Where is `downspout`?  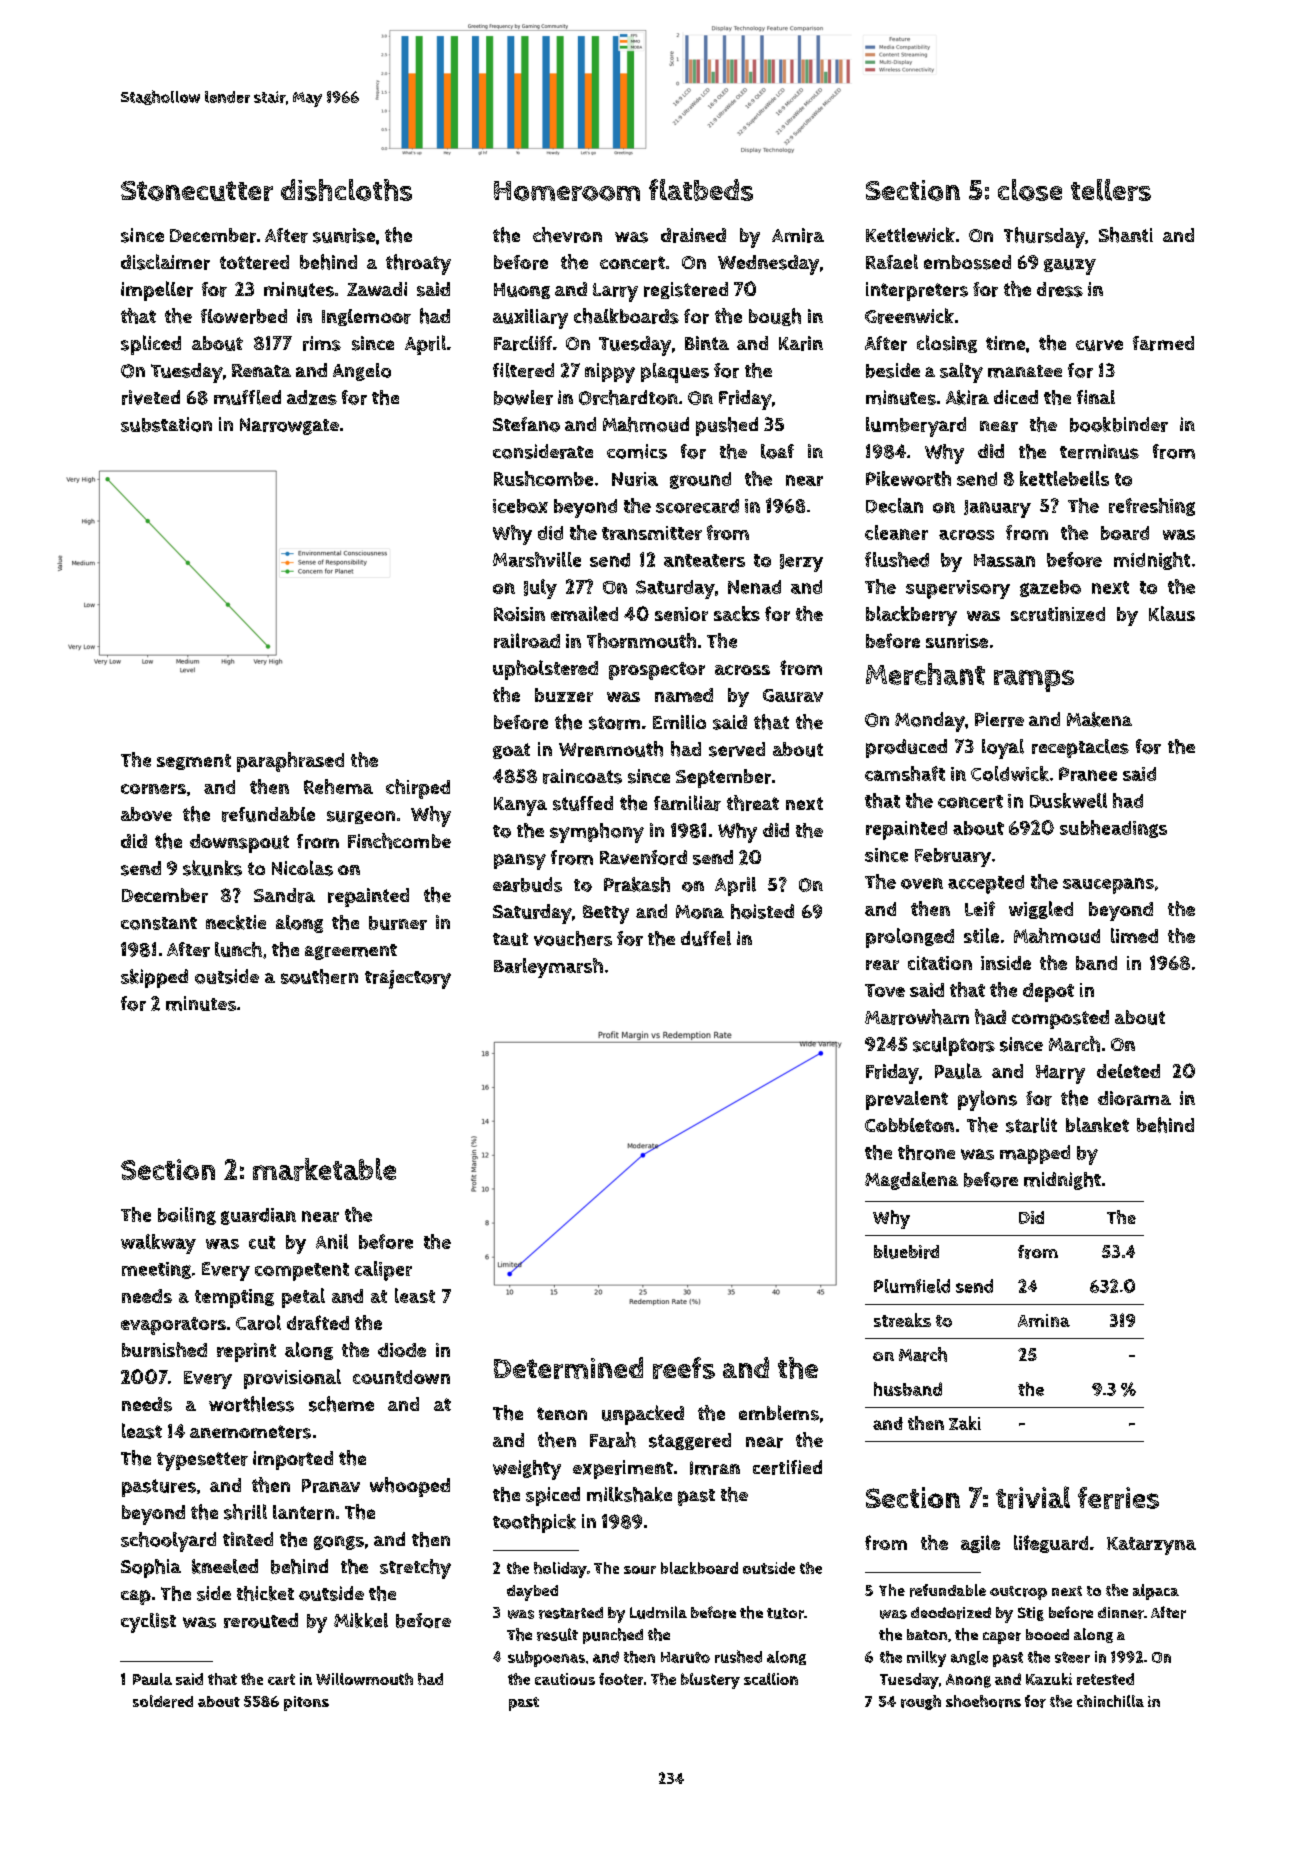 downspout is located at coordinates (239, 843).
